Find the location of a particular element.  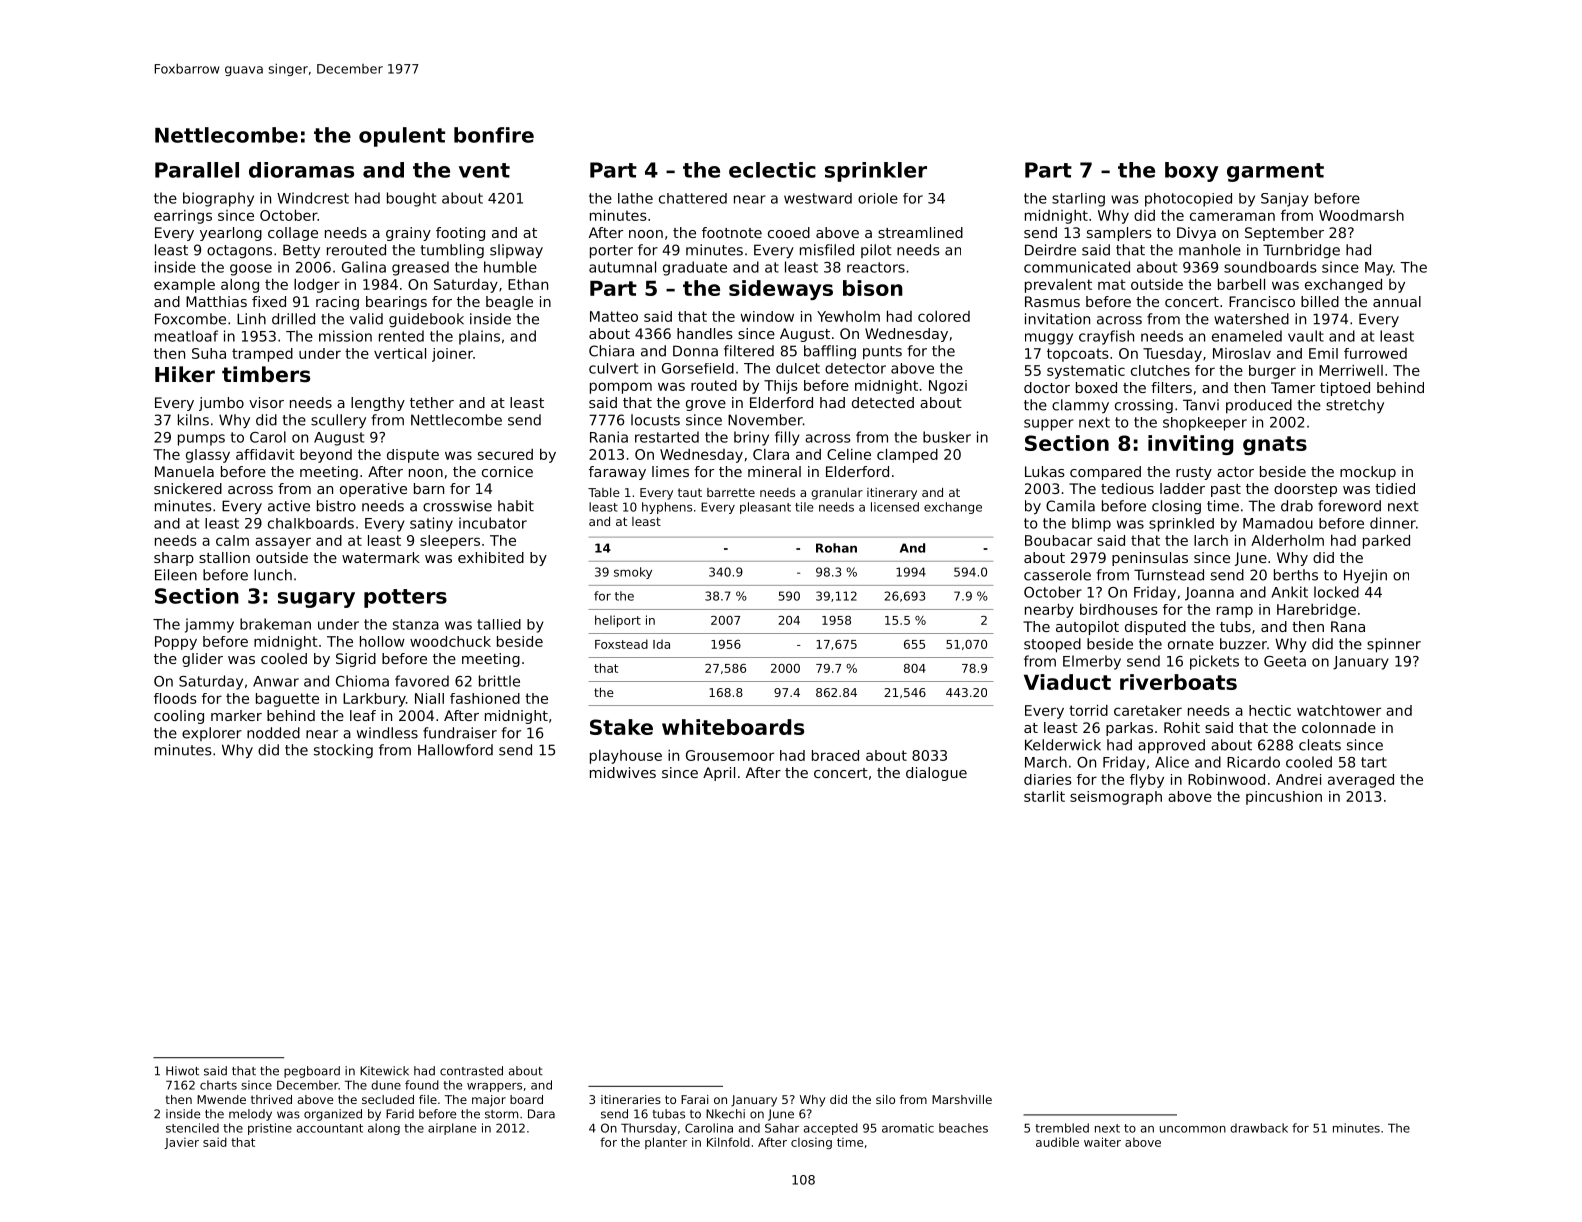

filly is located at coordinates (787, 438).
